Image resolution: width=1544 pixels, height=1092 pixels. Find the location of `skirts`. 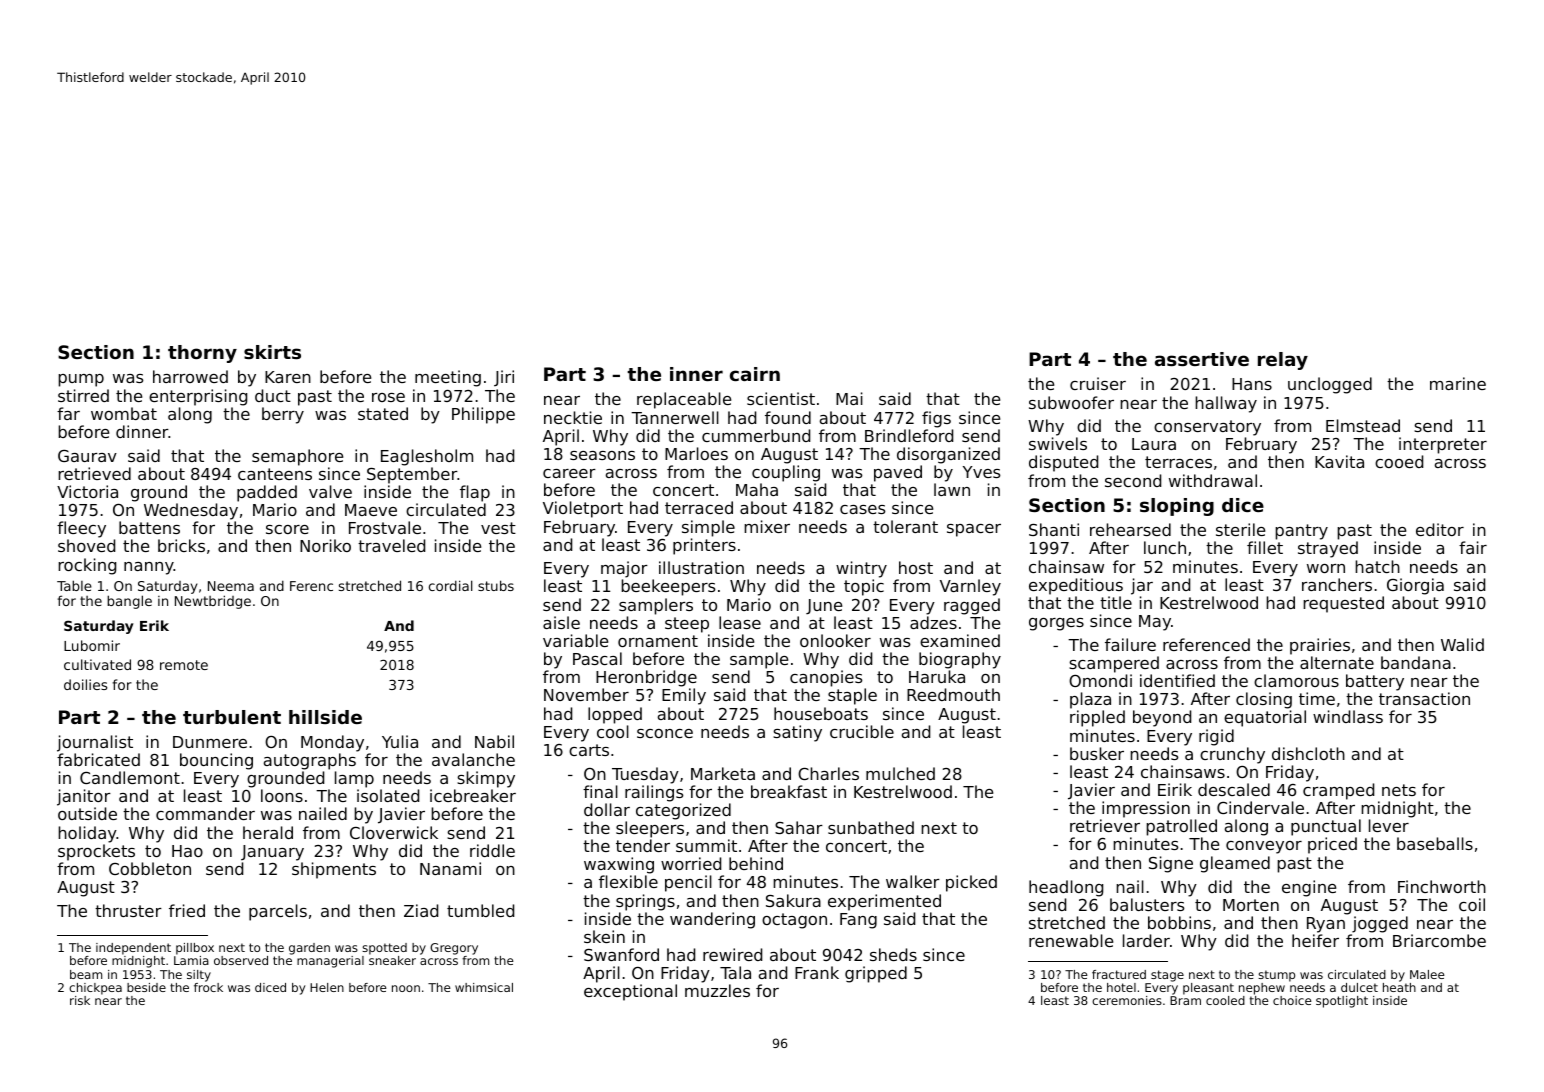

skirts is located at coordinates (272, 352).
